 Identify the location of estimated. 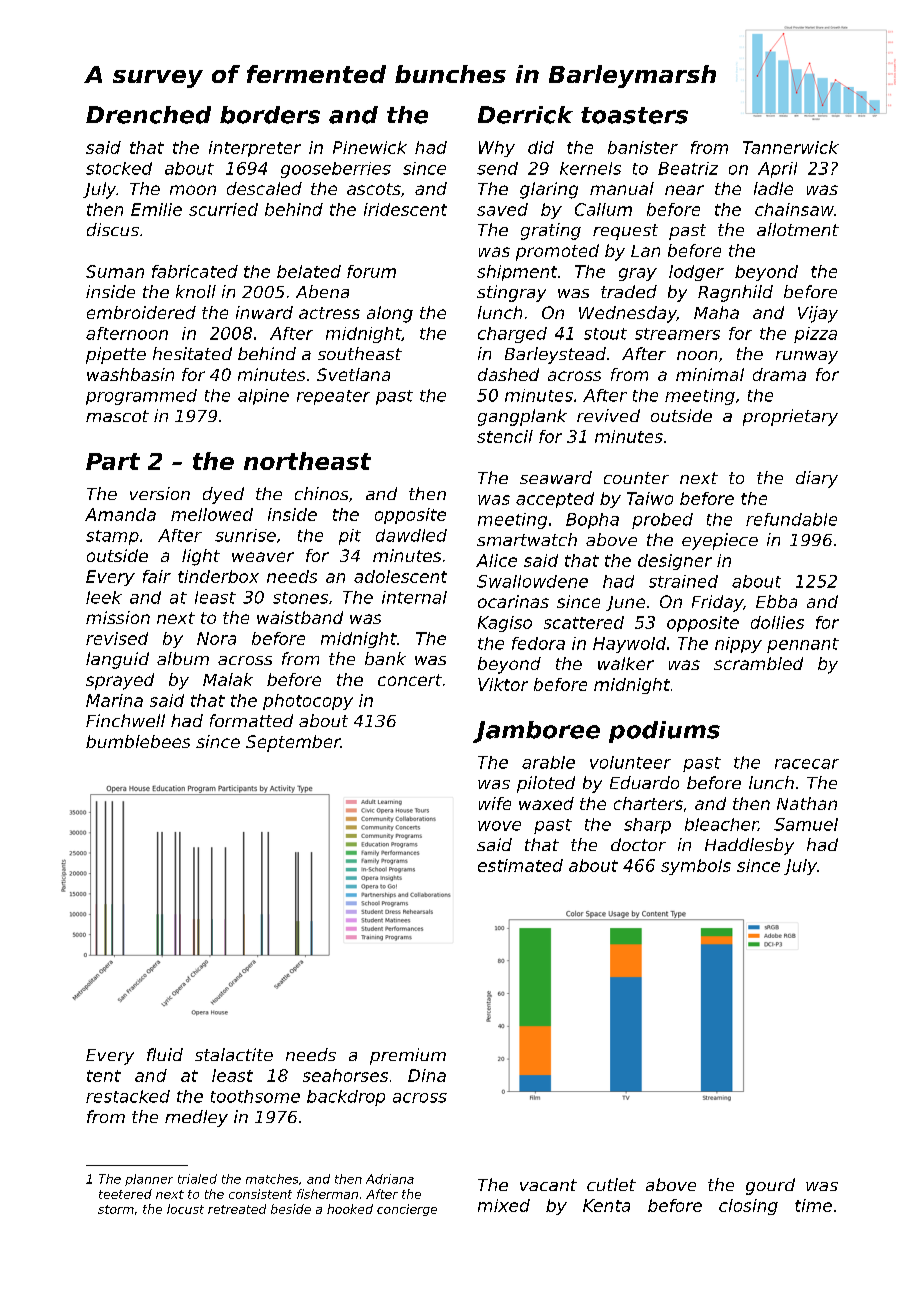
(520, 865).
